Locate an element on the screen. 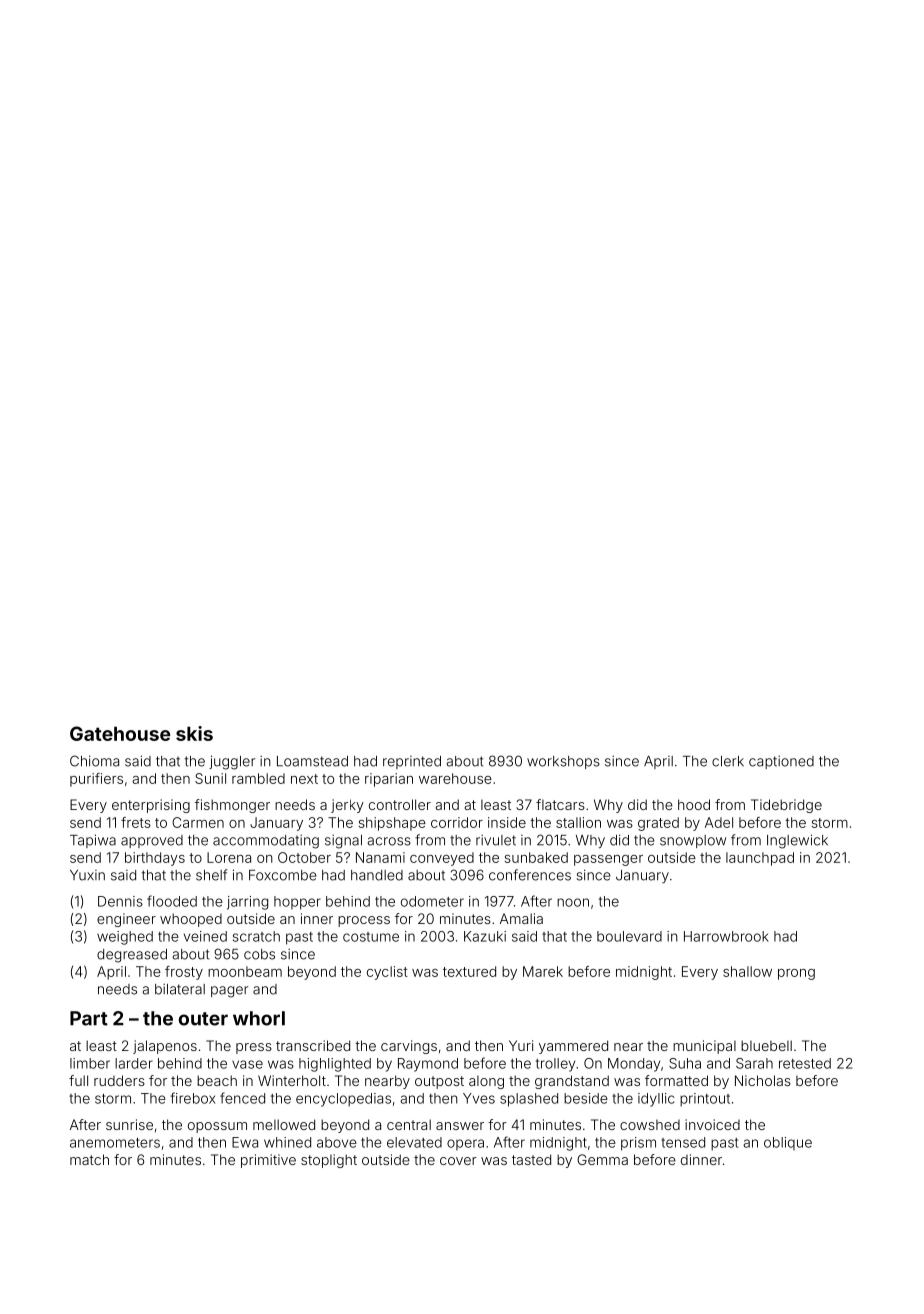 This screenshot has width=924, height=1314. launchpad is located at coordinates (760, 859).
